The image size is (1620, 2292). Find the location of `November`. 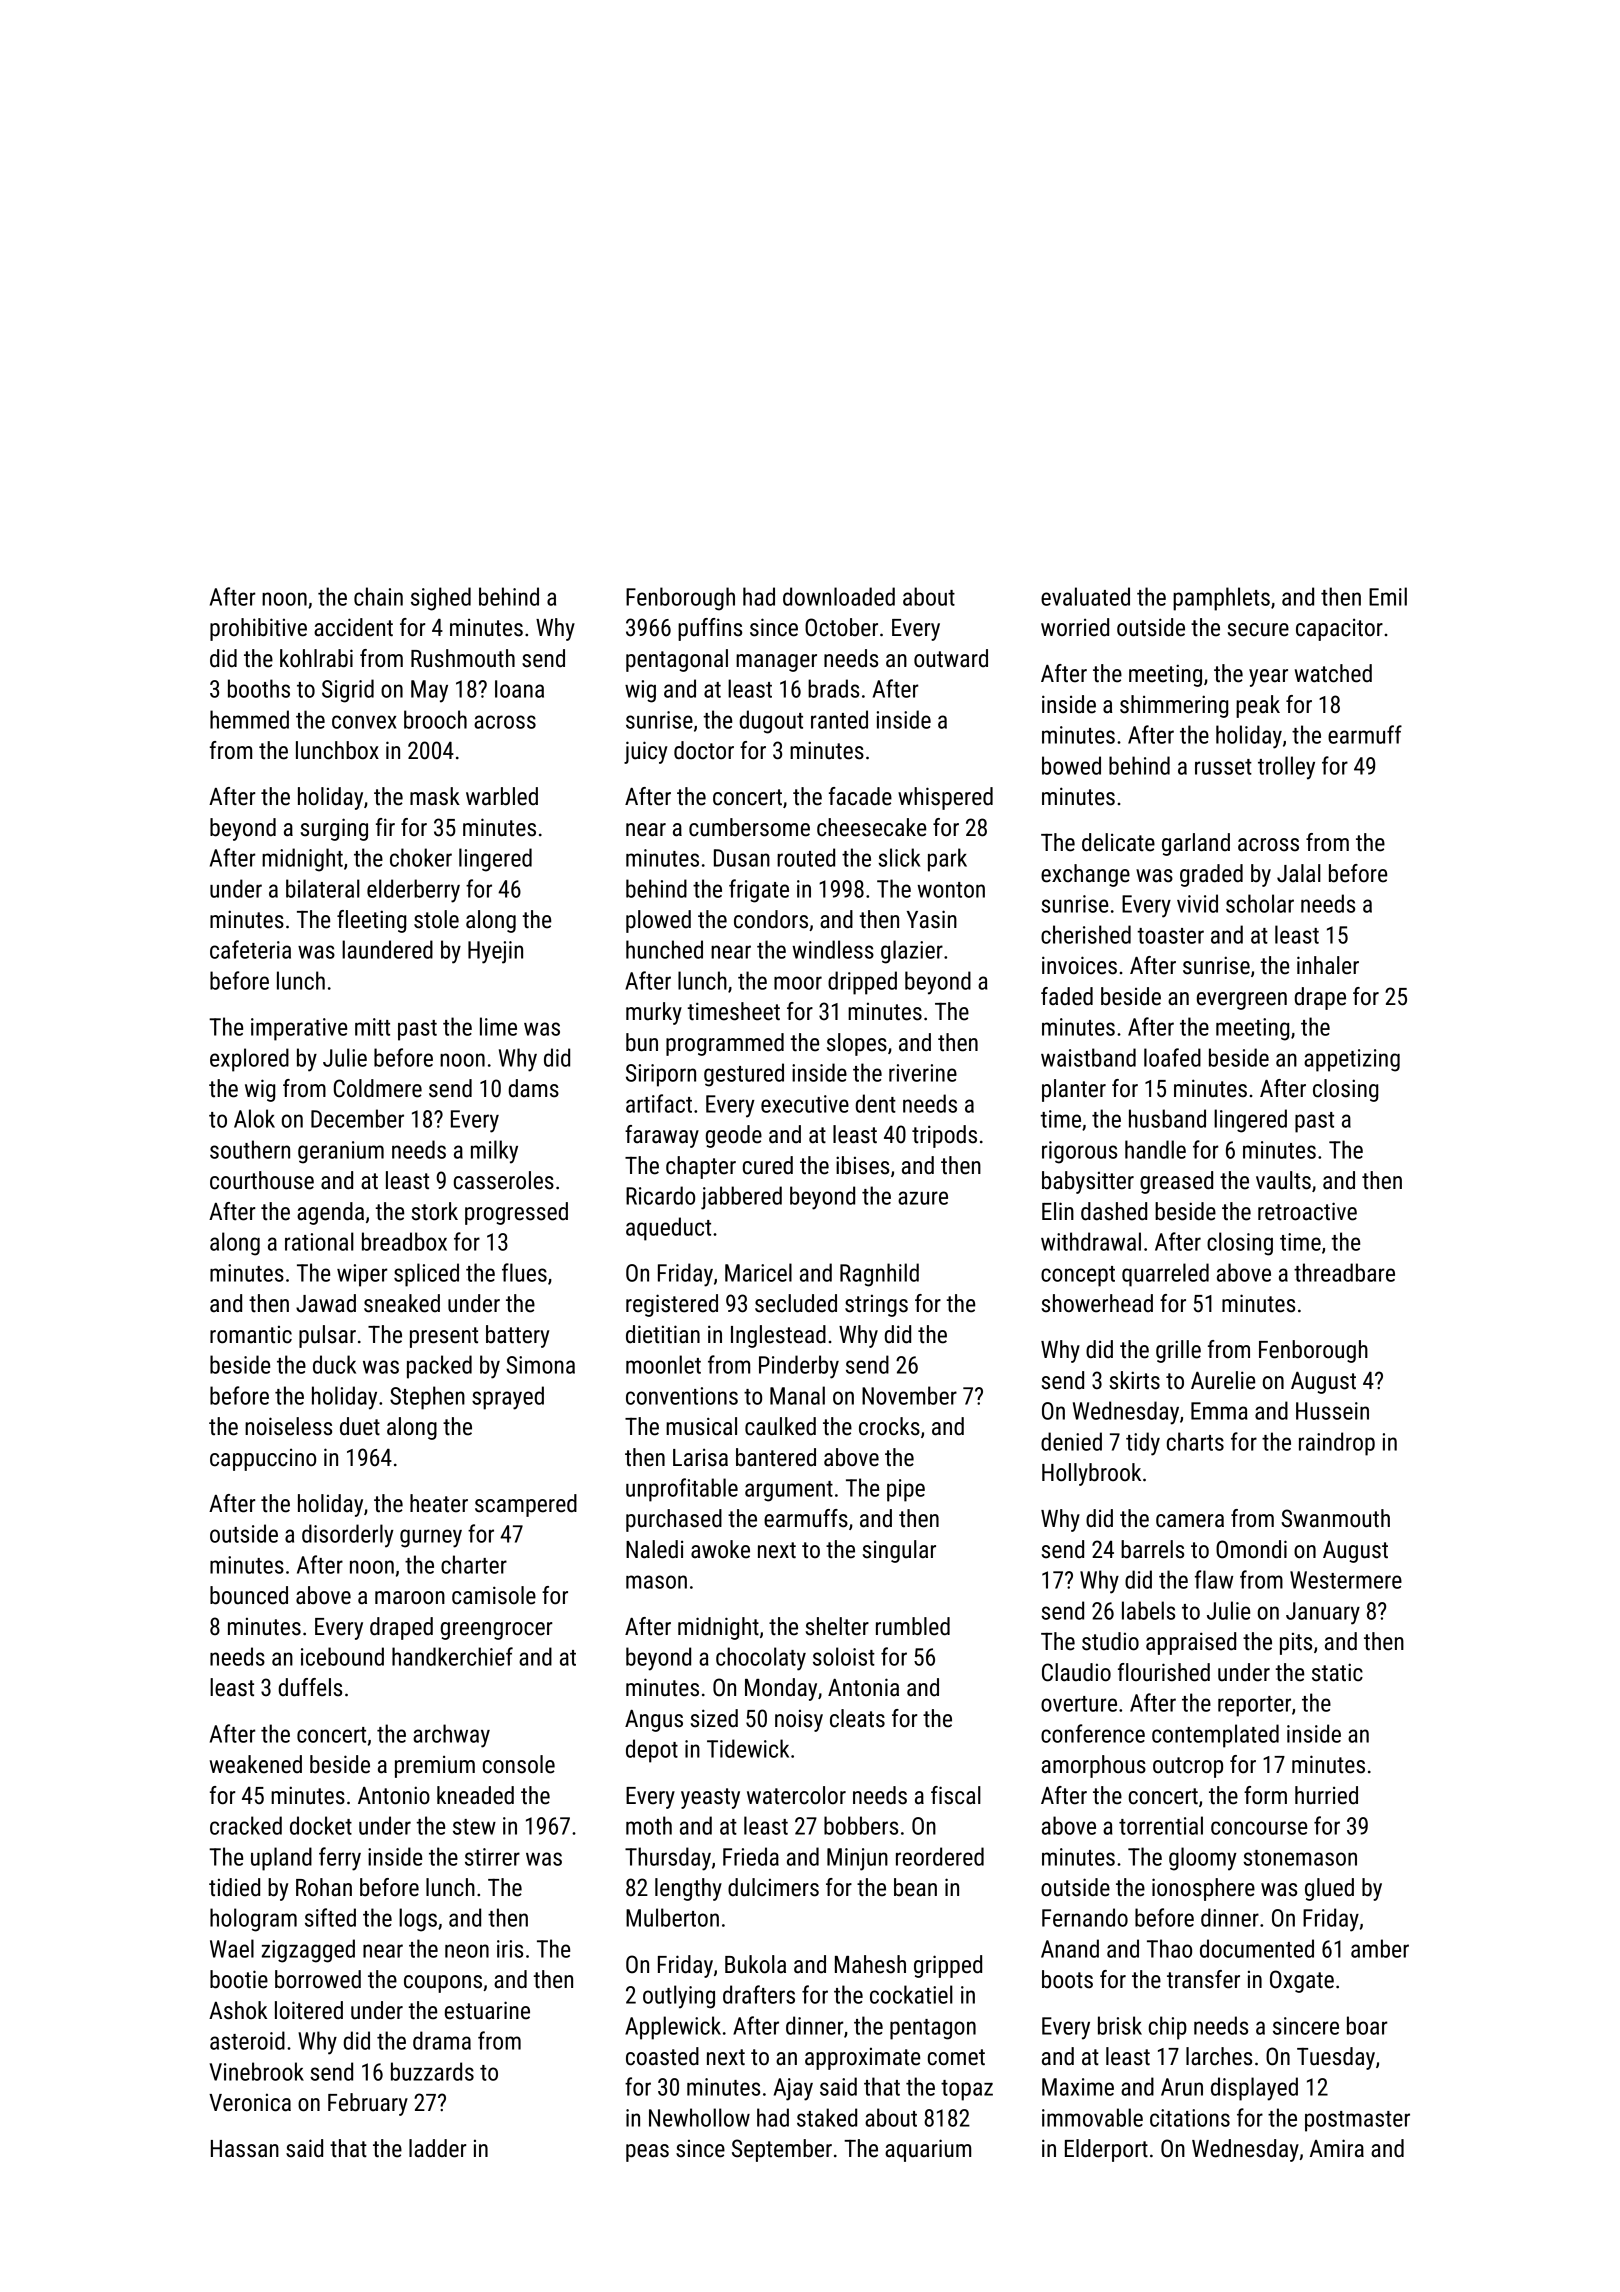

November is located at coordinates (909, 1395).
